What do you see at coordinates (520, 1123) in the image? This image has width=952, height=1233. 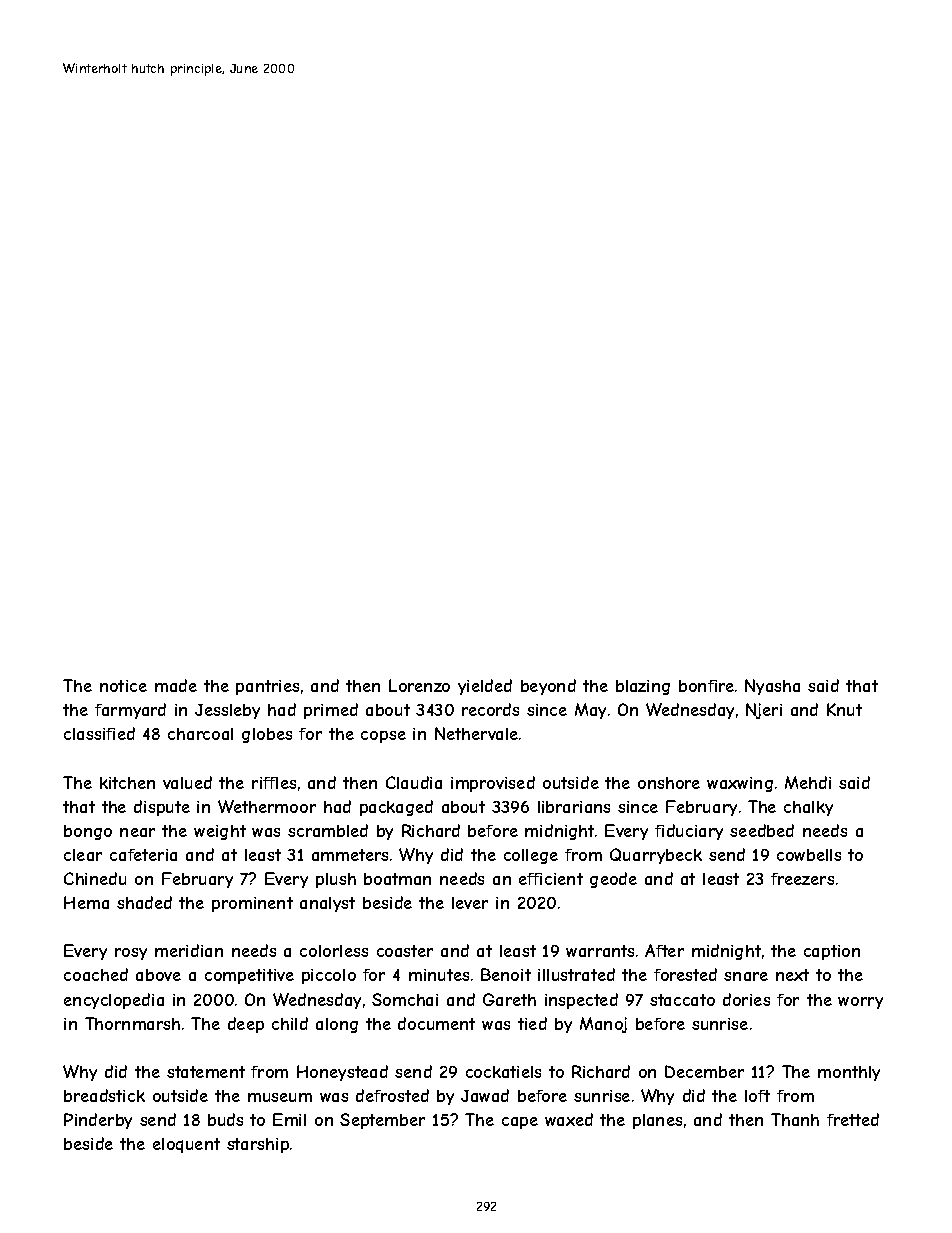 I see `cape` at bounding box center [520, 1123].
